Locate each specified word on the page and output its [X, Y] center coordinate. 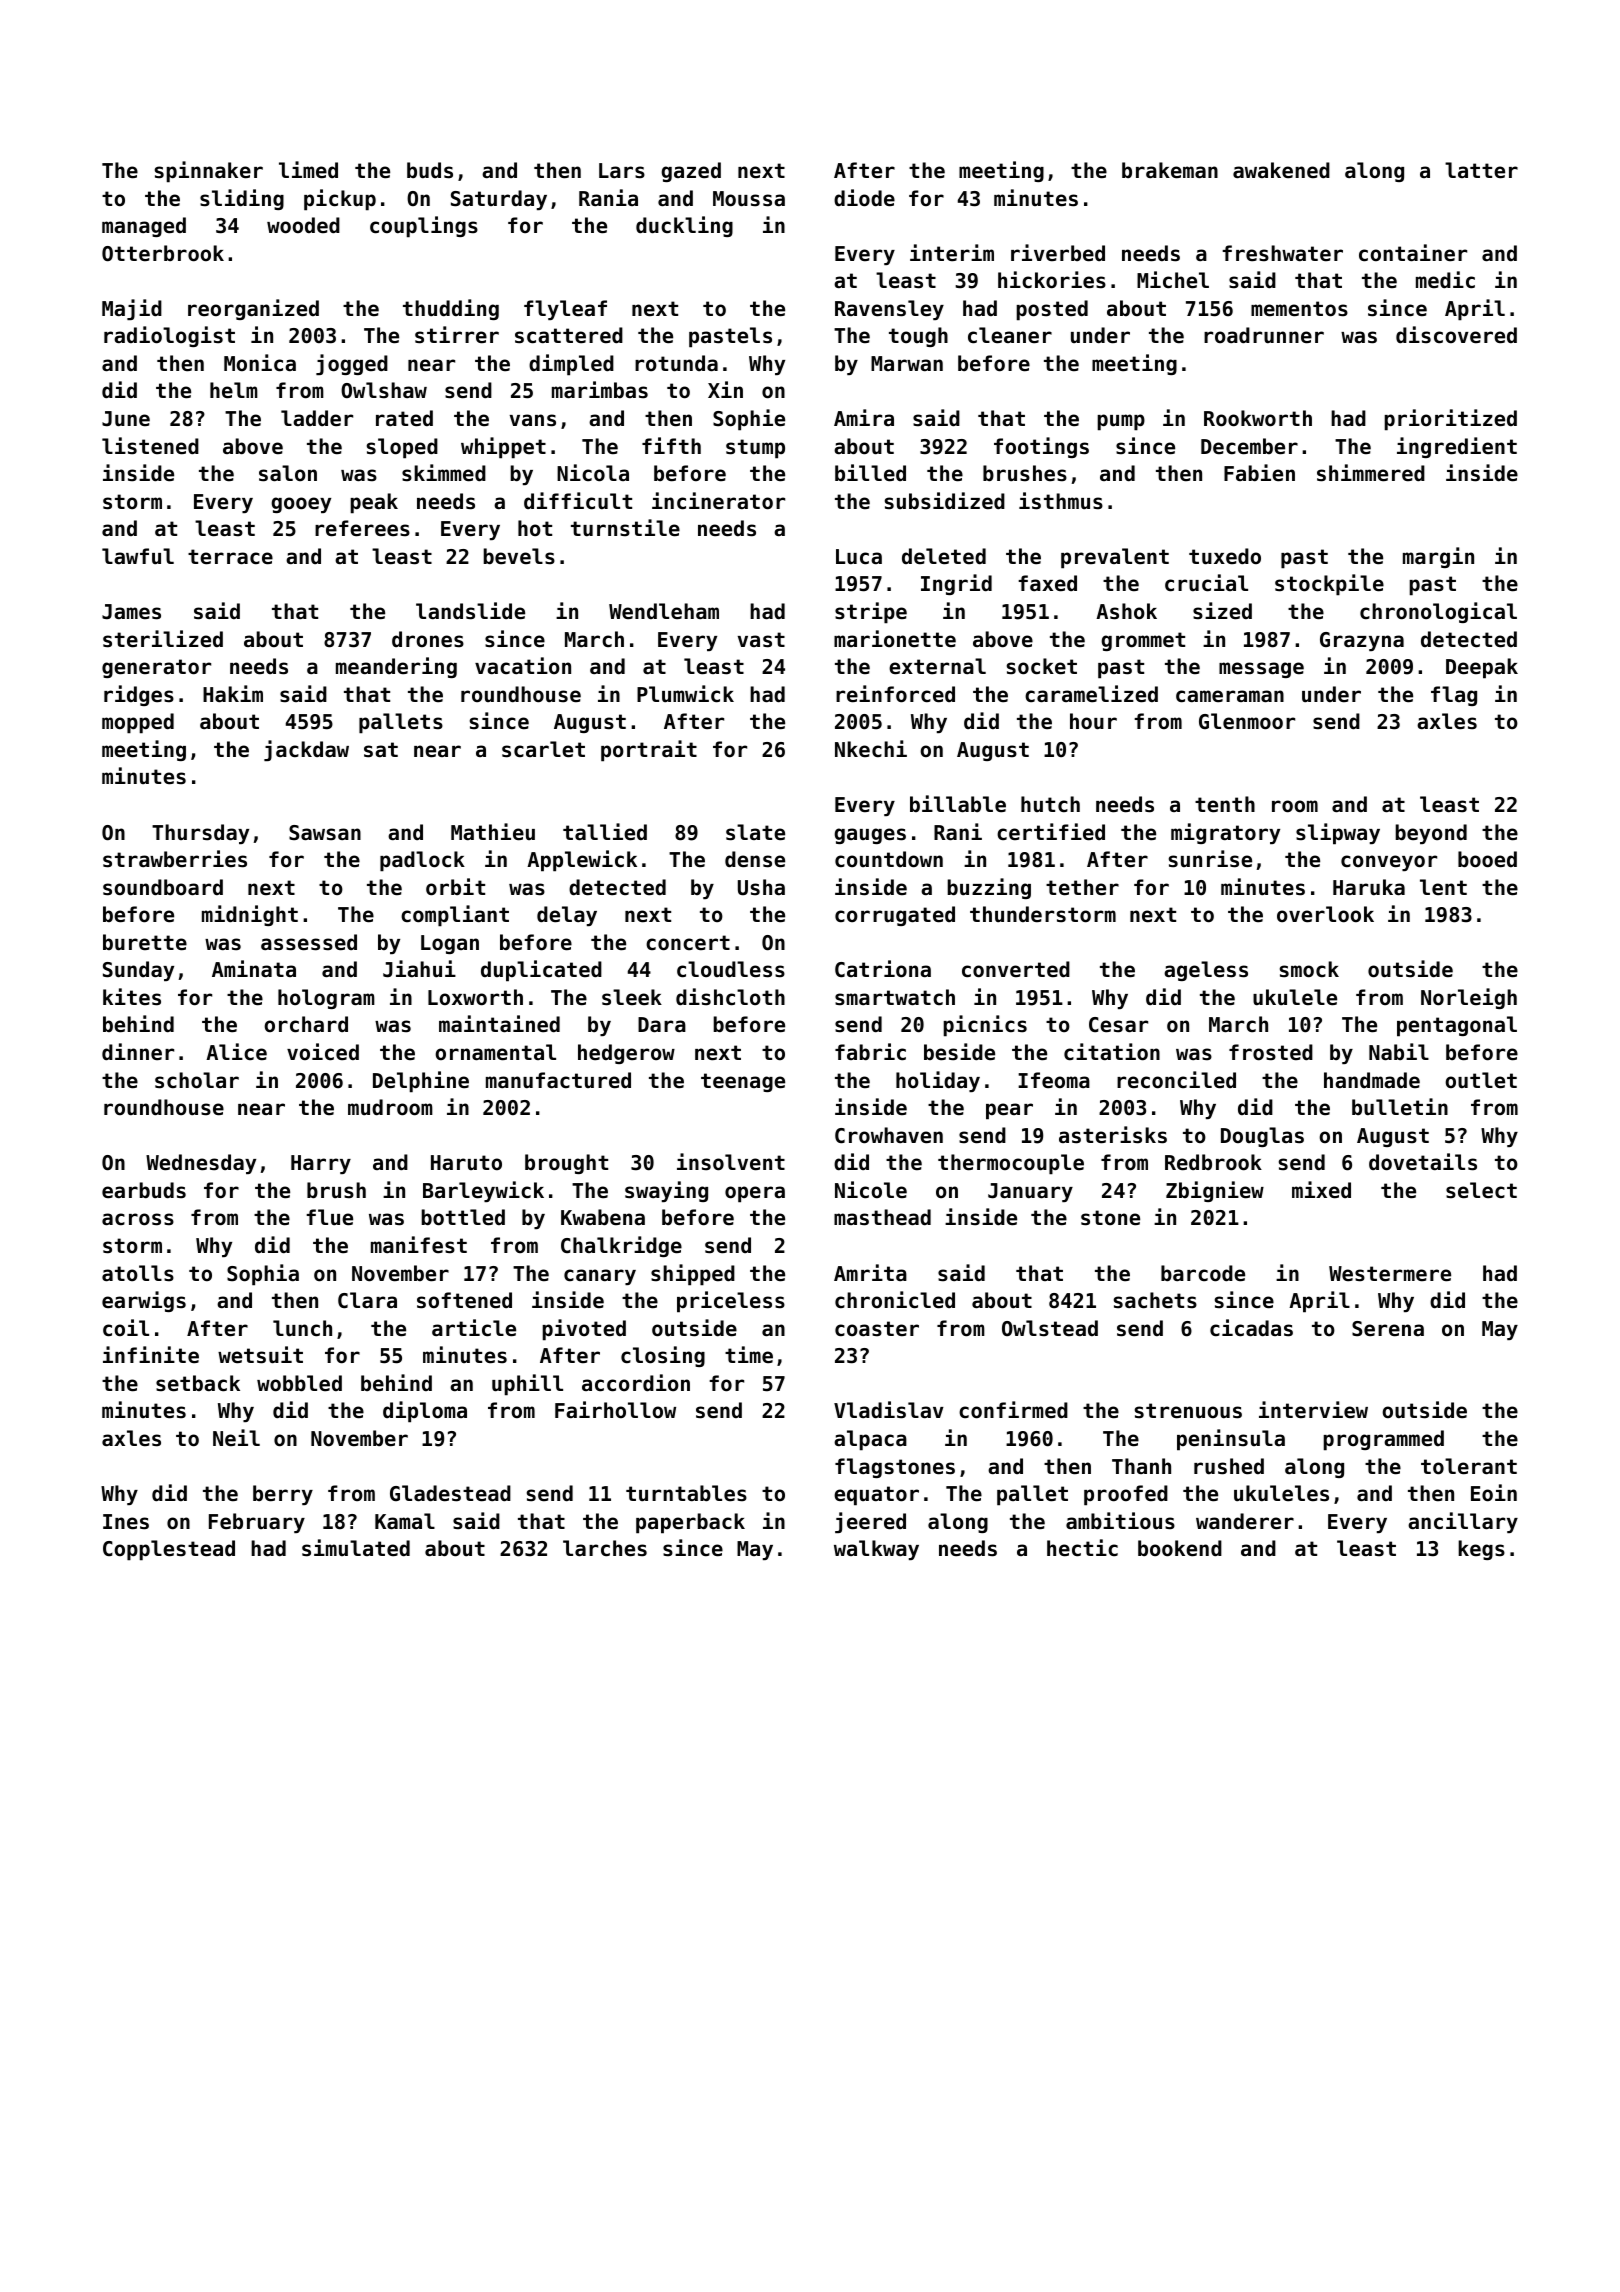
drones [428, 639]
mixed [1321, 1190]
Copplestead [169, 1550]
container [1413, 253]
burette [145, 942]
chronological [1438, 612]
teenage [743, 1082]
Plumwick [685, 694]
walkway [876, 1550]
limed [308, 170]
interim [952, 253]
